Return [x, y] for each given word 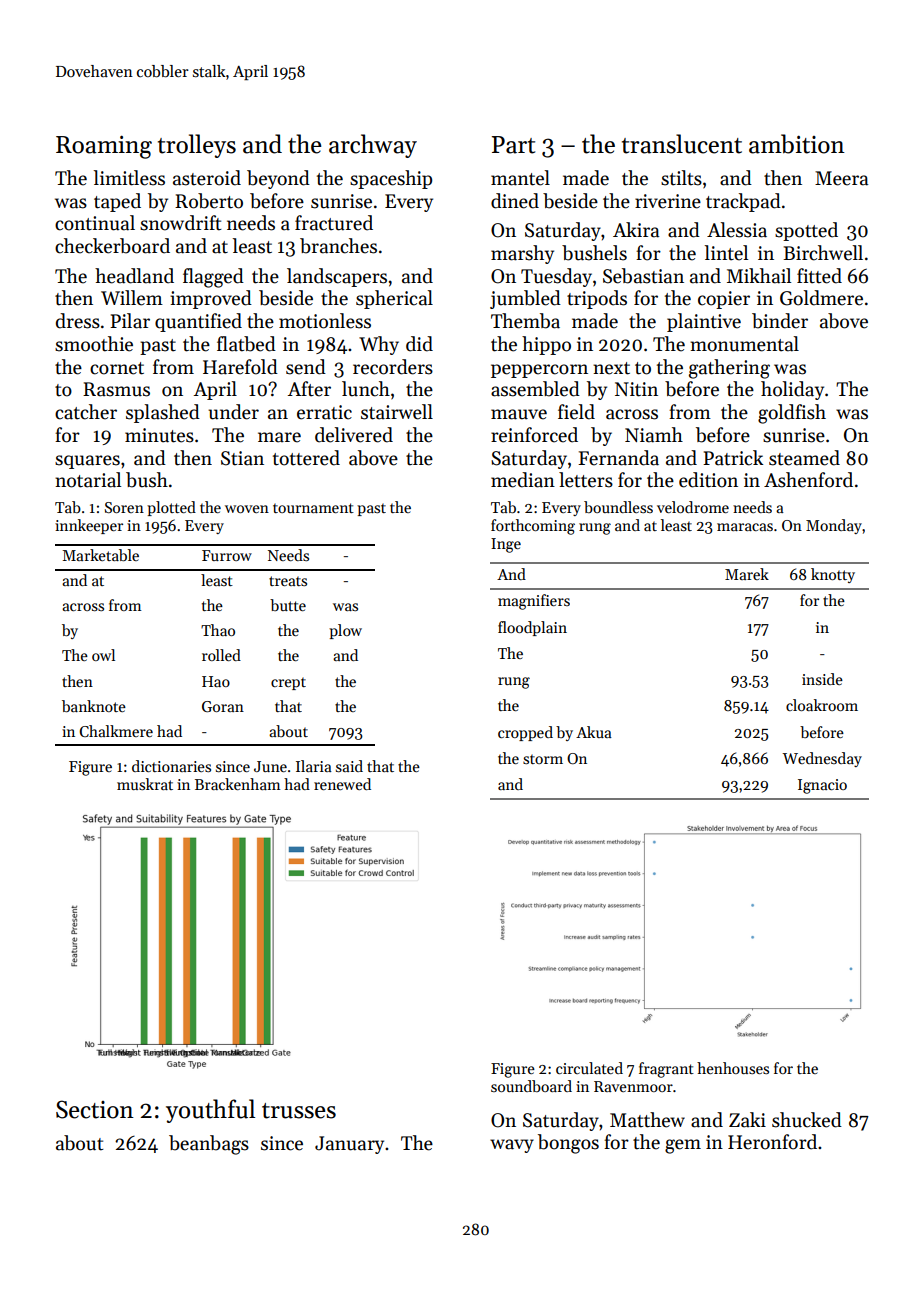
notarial [88, 480]
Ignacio [822, 786]
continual [95, 223]
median [523, 480]
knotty [833, 575]
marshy [522, 254]
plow [345, 631]
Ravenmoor [633, 1086]
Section [95, 1109]
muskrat [145, 784]
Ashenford [808, 480]
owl [103, 655]
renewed [342, 784]
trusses [299, 1111]
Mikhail [759, 276]
